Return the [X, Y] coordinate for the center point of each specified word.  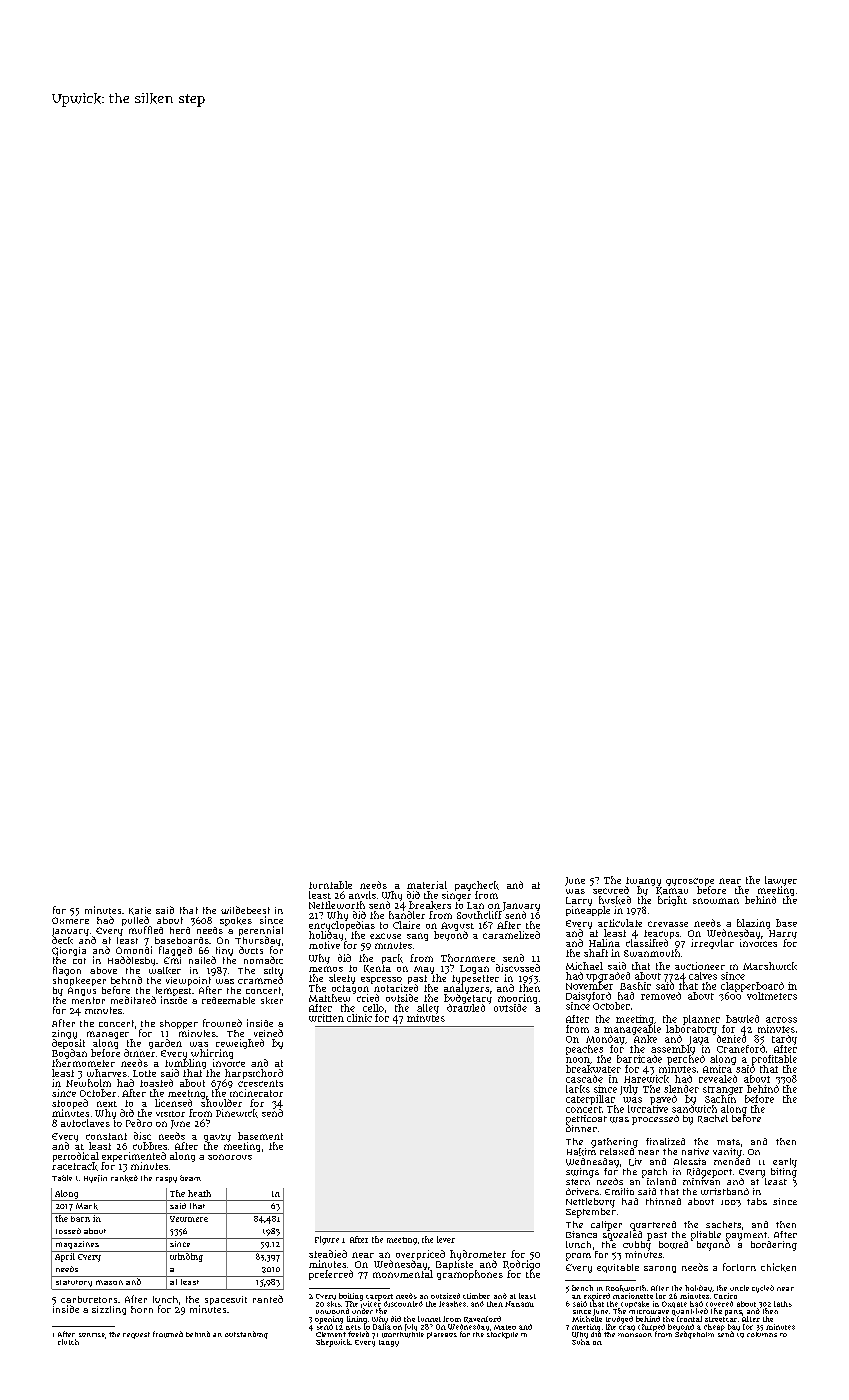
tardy [784, 1040]
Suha [581, 1342]
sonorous [230, 1157]
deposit [68, 1044]
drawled [466, 1008]
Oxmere [70, 920]
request [136, 1335]
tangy [389, 1343]
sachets [723, 1224]
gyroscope [690, 882]
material [427, 885]
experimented [134, 1157]
